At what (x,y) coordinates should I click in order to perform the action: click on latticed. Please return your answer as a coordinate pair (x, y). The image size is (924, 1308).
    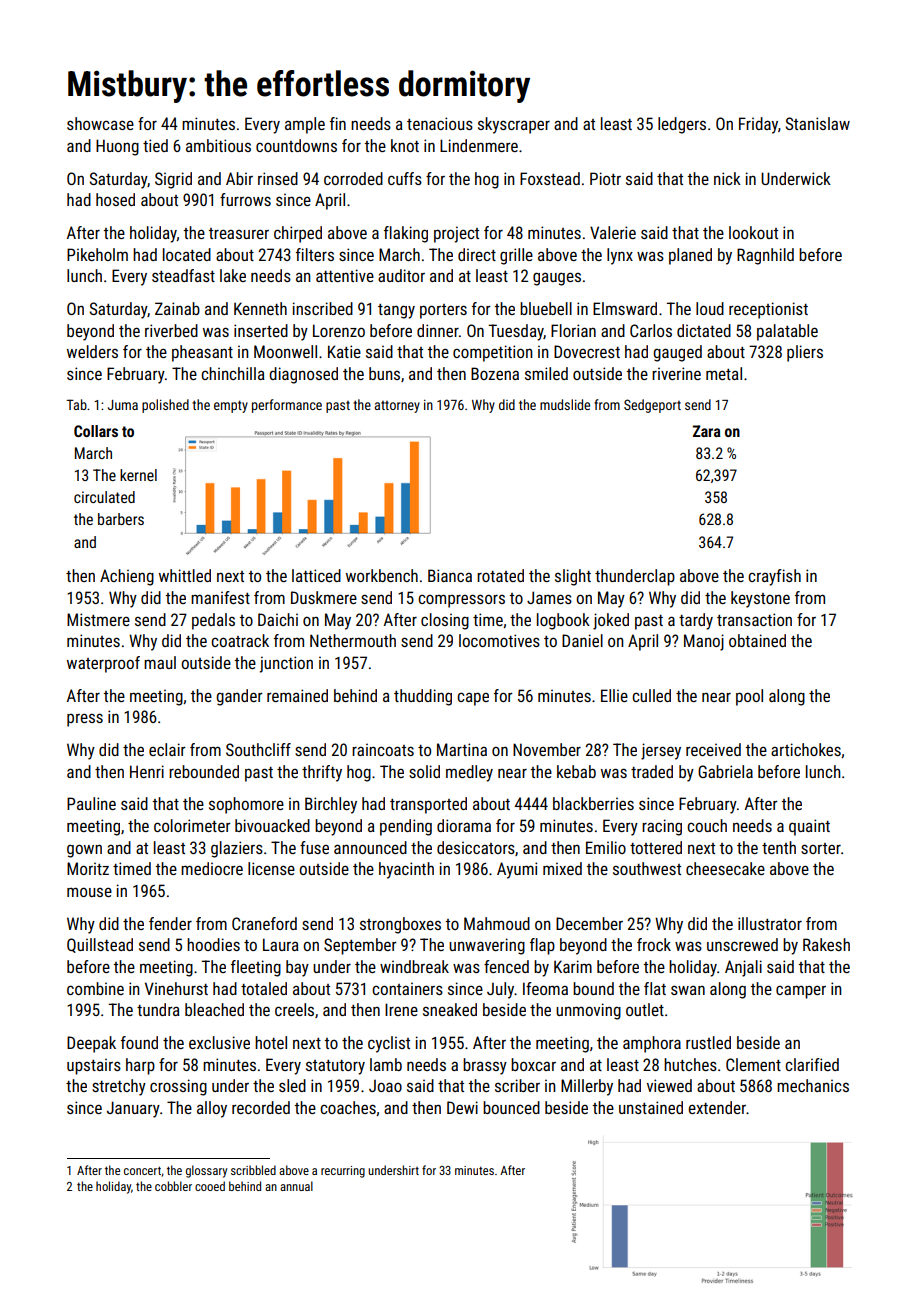
    Looking at the image, I should click on (316, 575).
